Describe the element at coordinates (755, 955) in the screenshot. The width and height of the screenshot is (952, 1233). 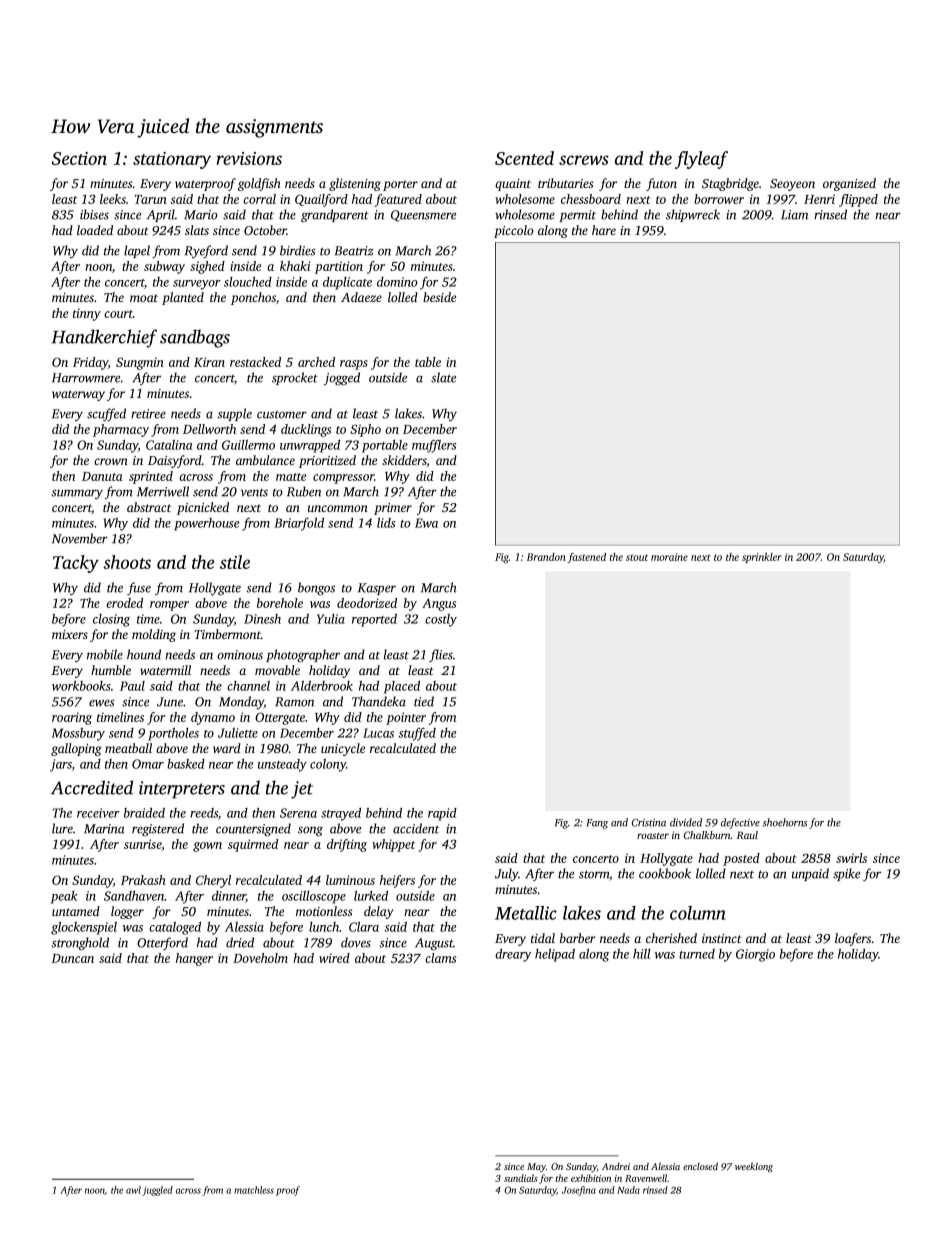
I see `Giorgio` at that location.
